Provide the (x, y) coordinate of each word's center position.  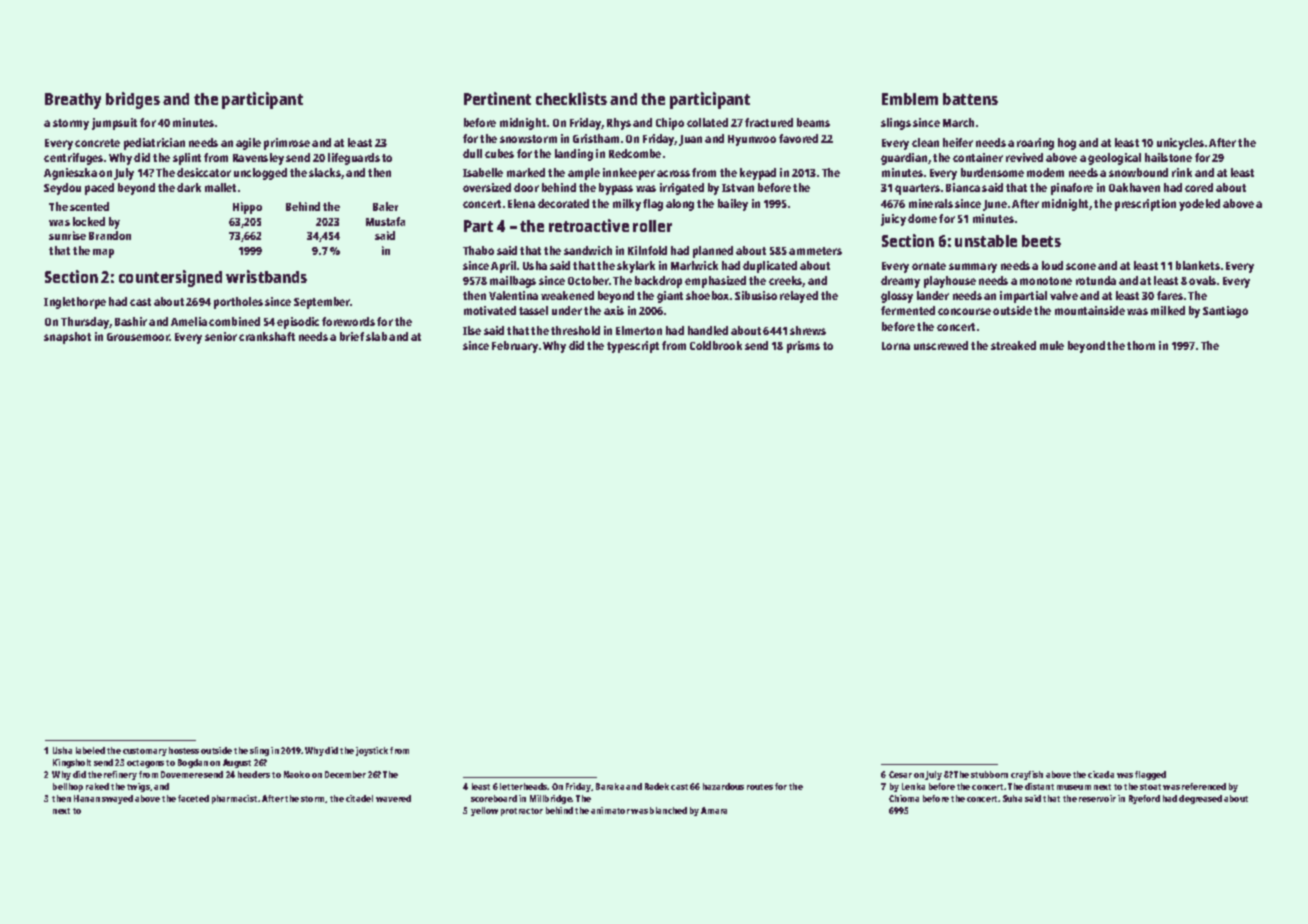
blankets (1198, 265)
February (515, 347)
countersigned (170, 278)
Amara (714, 810)
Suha (1012, 798)
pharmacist (234, 799)
